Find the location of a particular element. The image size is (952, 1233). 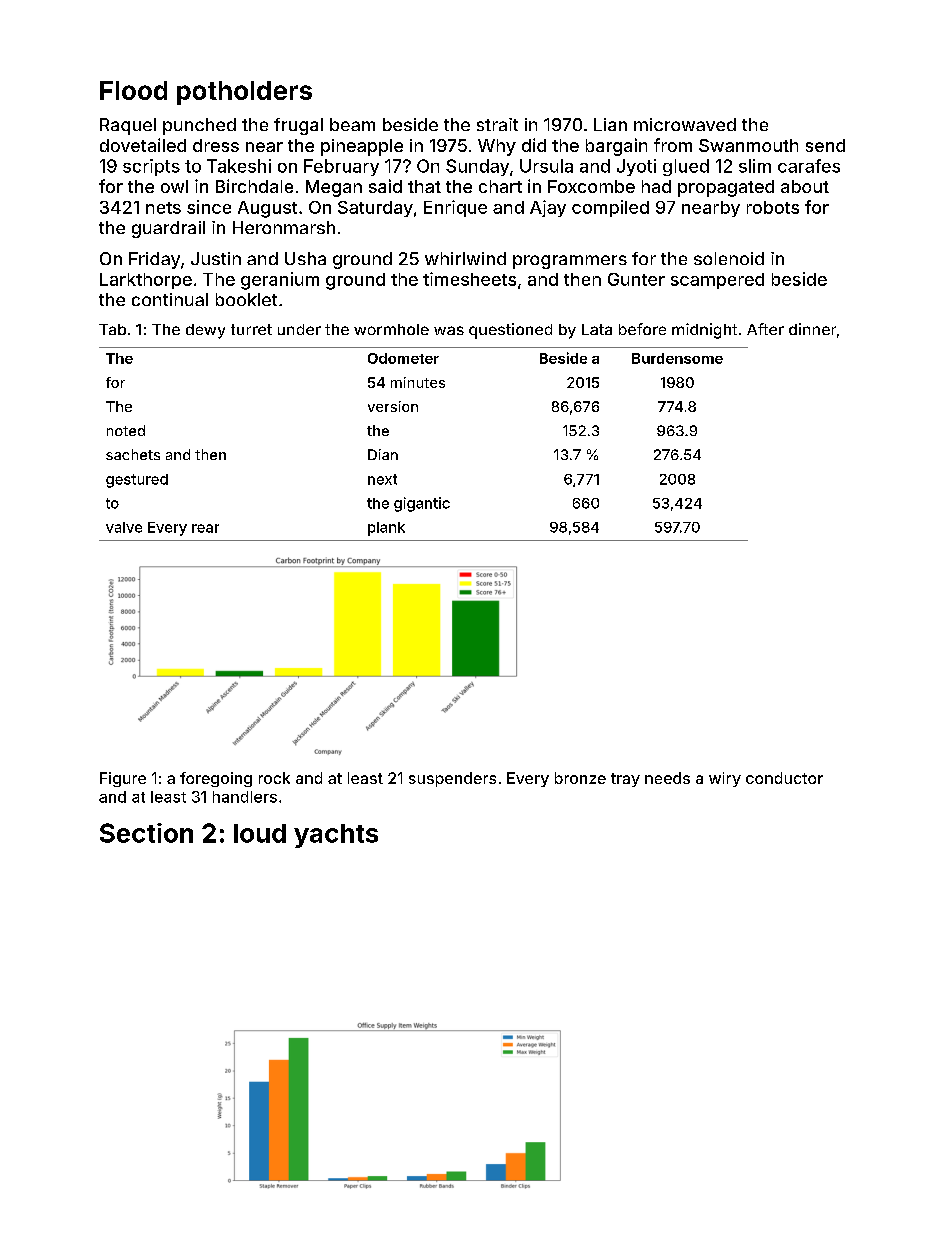

foregoing is located at coordinates (216, 779).
